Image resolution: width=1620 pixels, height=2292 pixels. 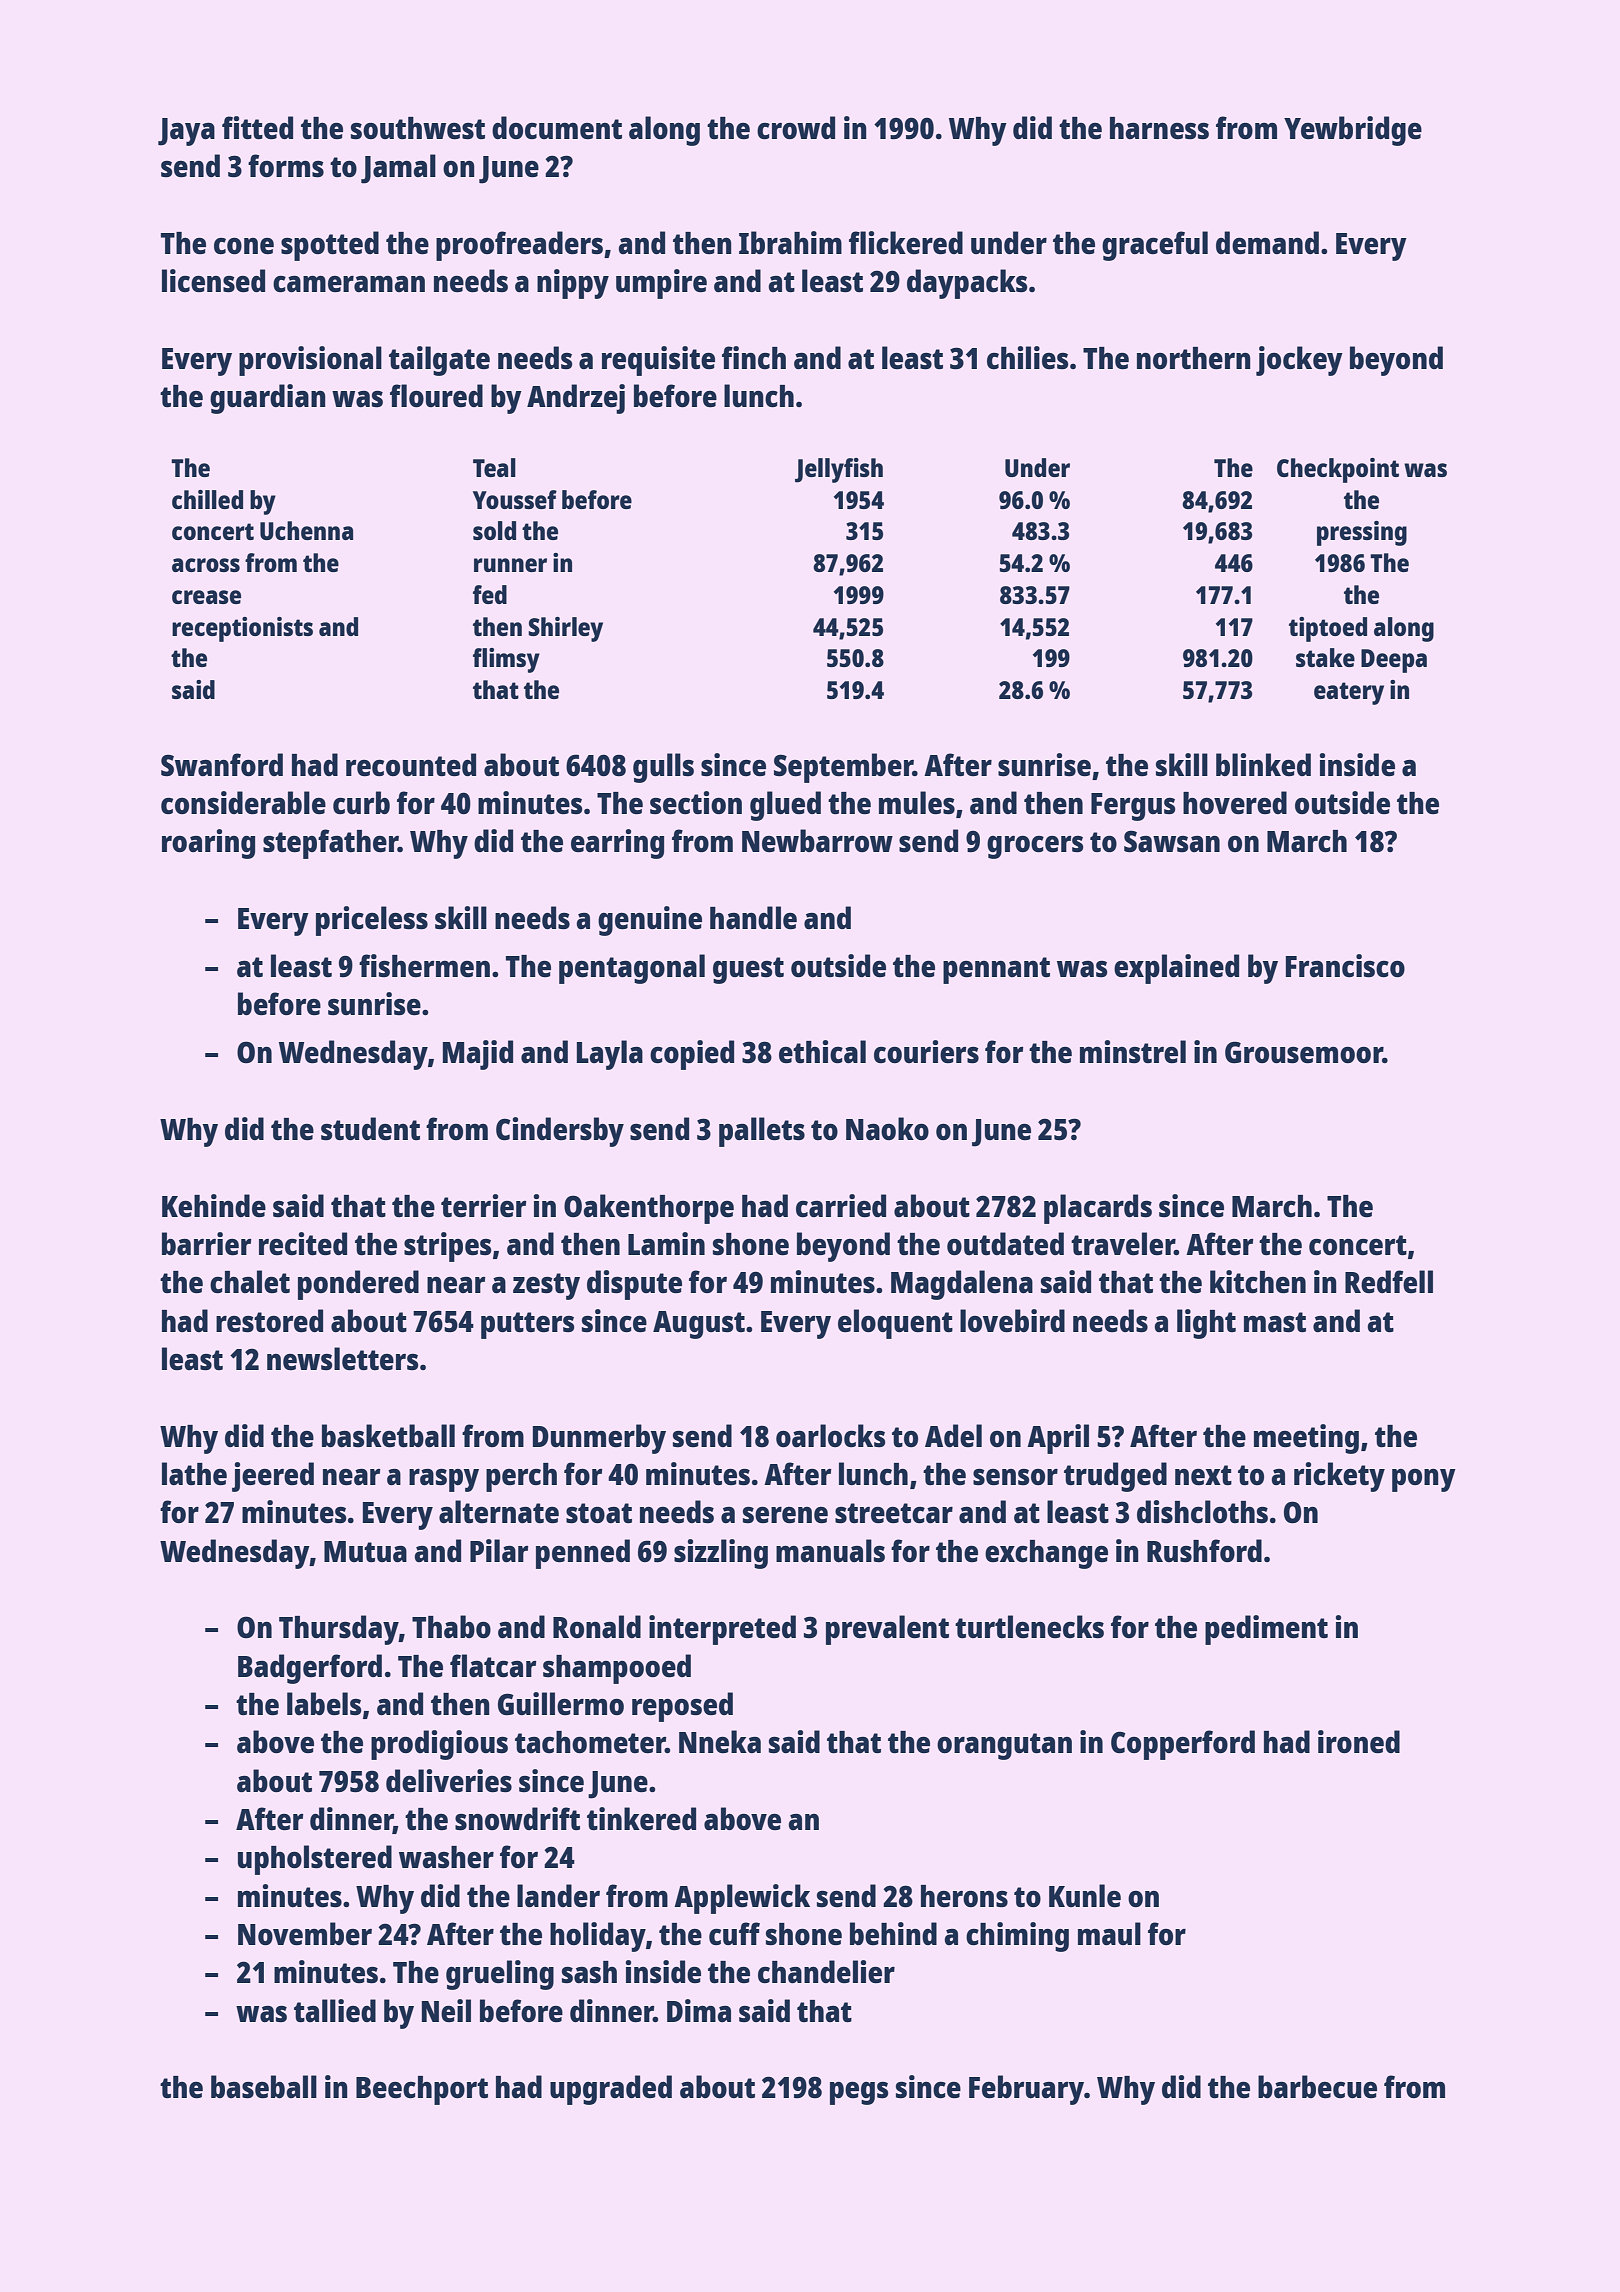 What do you see at coordinates (269, 1321) in the screenshot?
I see `restored` at bounding box center [269, 1321].
